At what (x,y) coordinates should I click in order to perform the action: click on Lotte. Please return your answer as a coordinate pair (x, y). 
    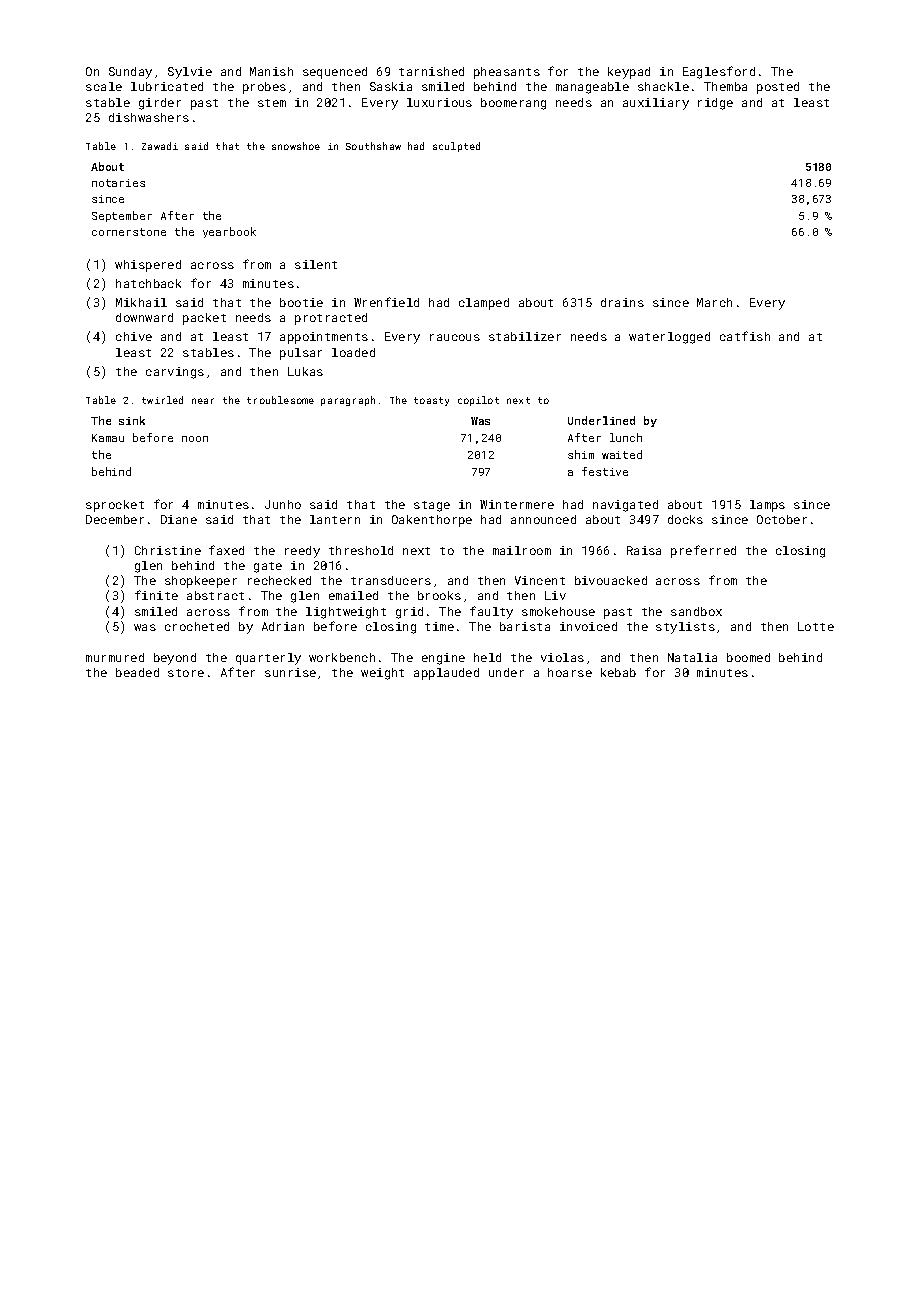
    Looking at the image, I should click on (816, 626).
